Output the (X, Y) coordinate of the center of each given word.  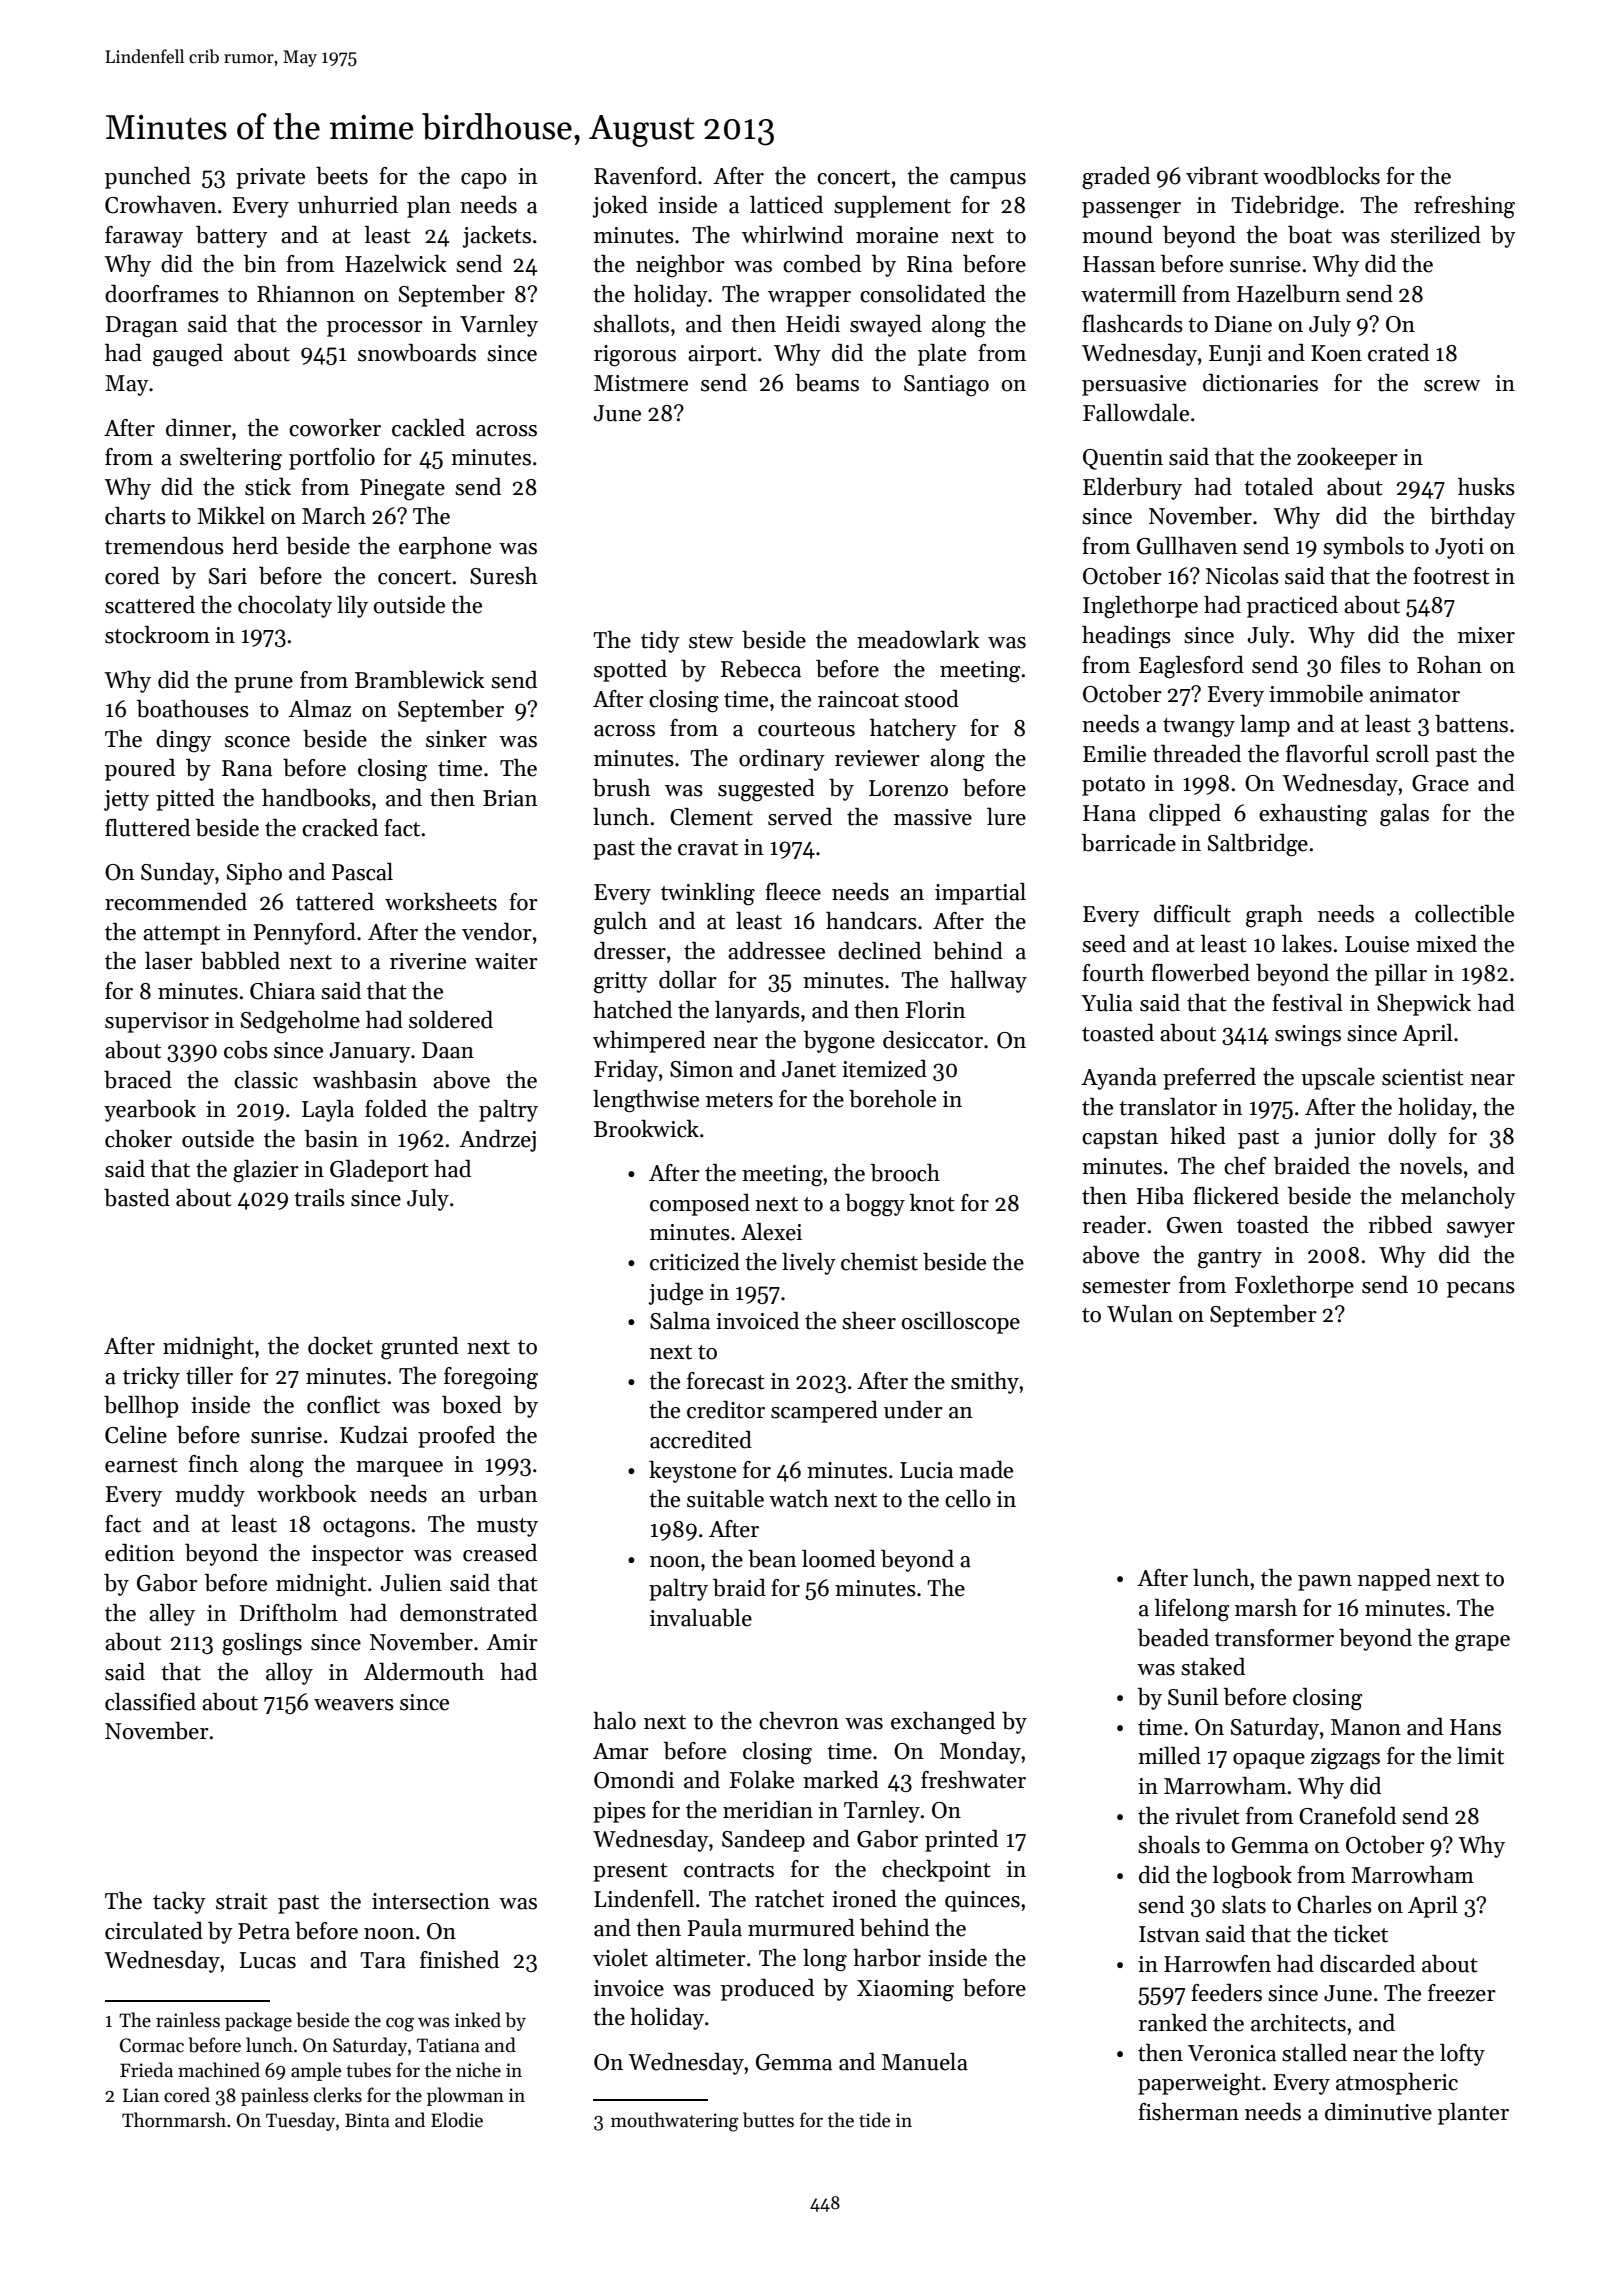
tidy (660, 642)
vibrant (1222, 176)
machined (219, 2070)
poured (140, 770)
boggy (875, 1205)
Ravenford (645, 176)
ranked (1172, 2023)
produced (767, 1990)
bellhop (141, 1407)
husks (1486, 487)
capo (484, 181)
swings (1308, 1036)
